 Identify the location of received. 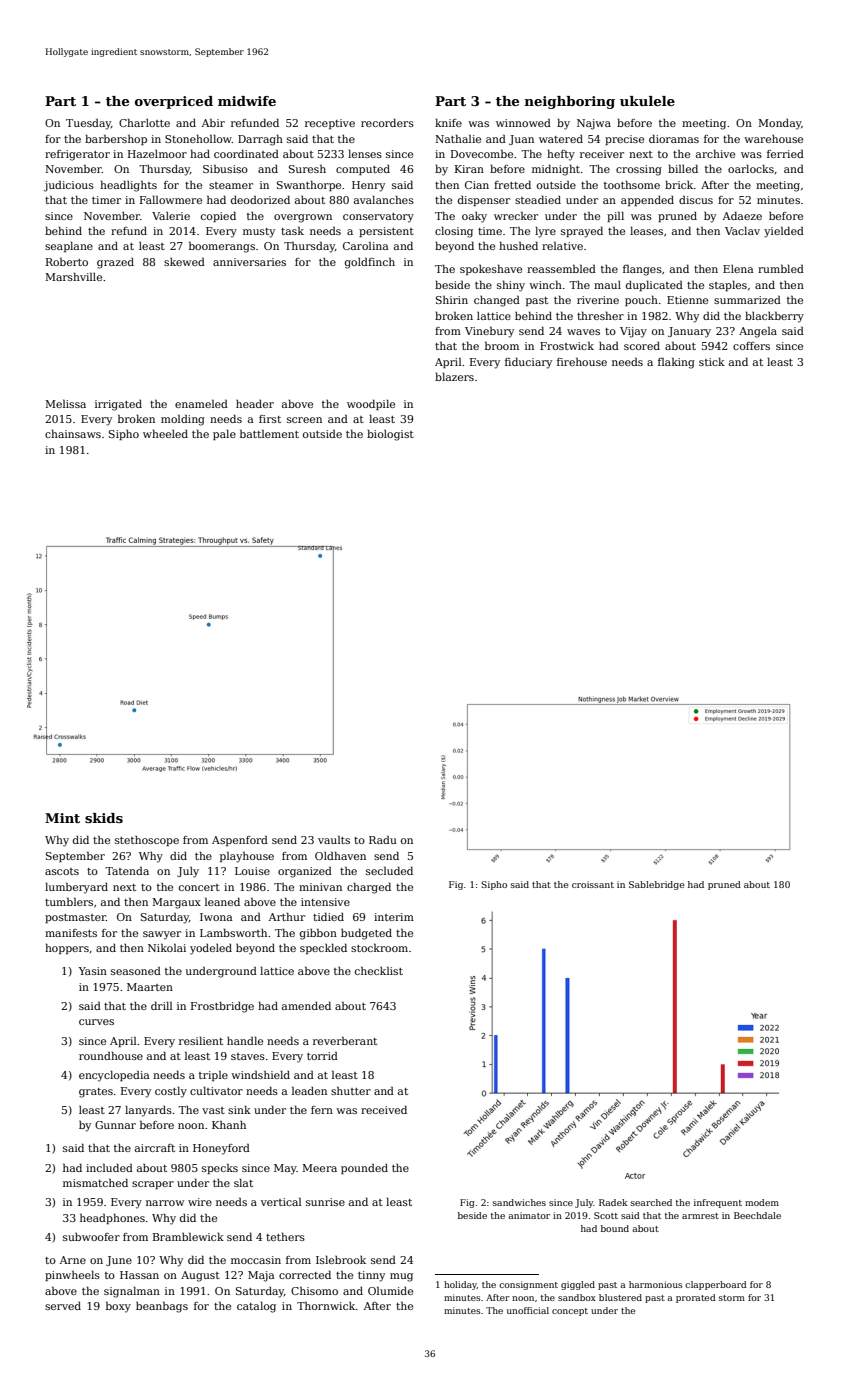
(384, 1109).
